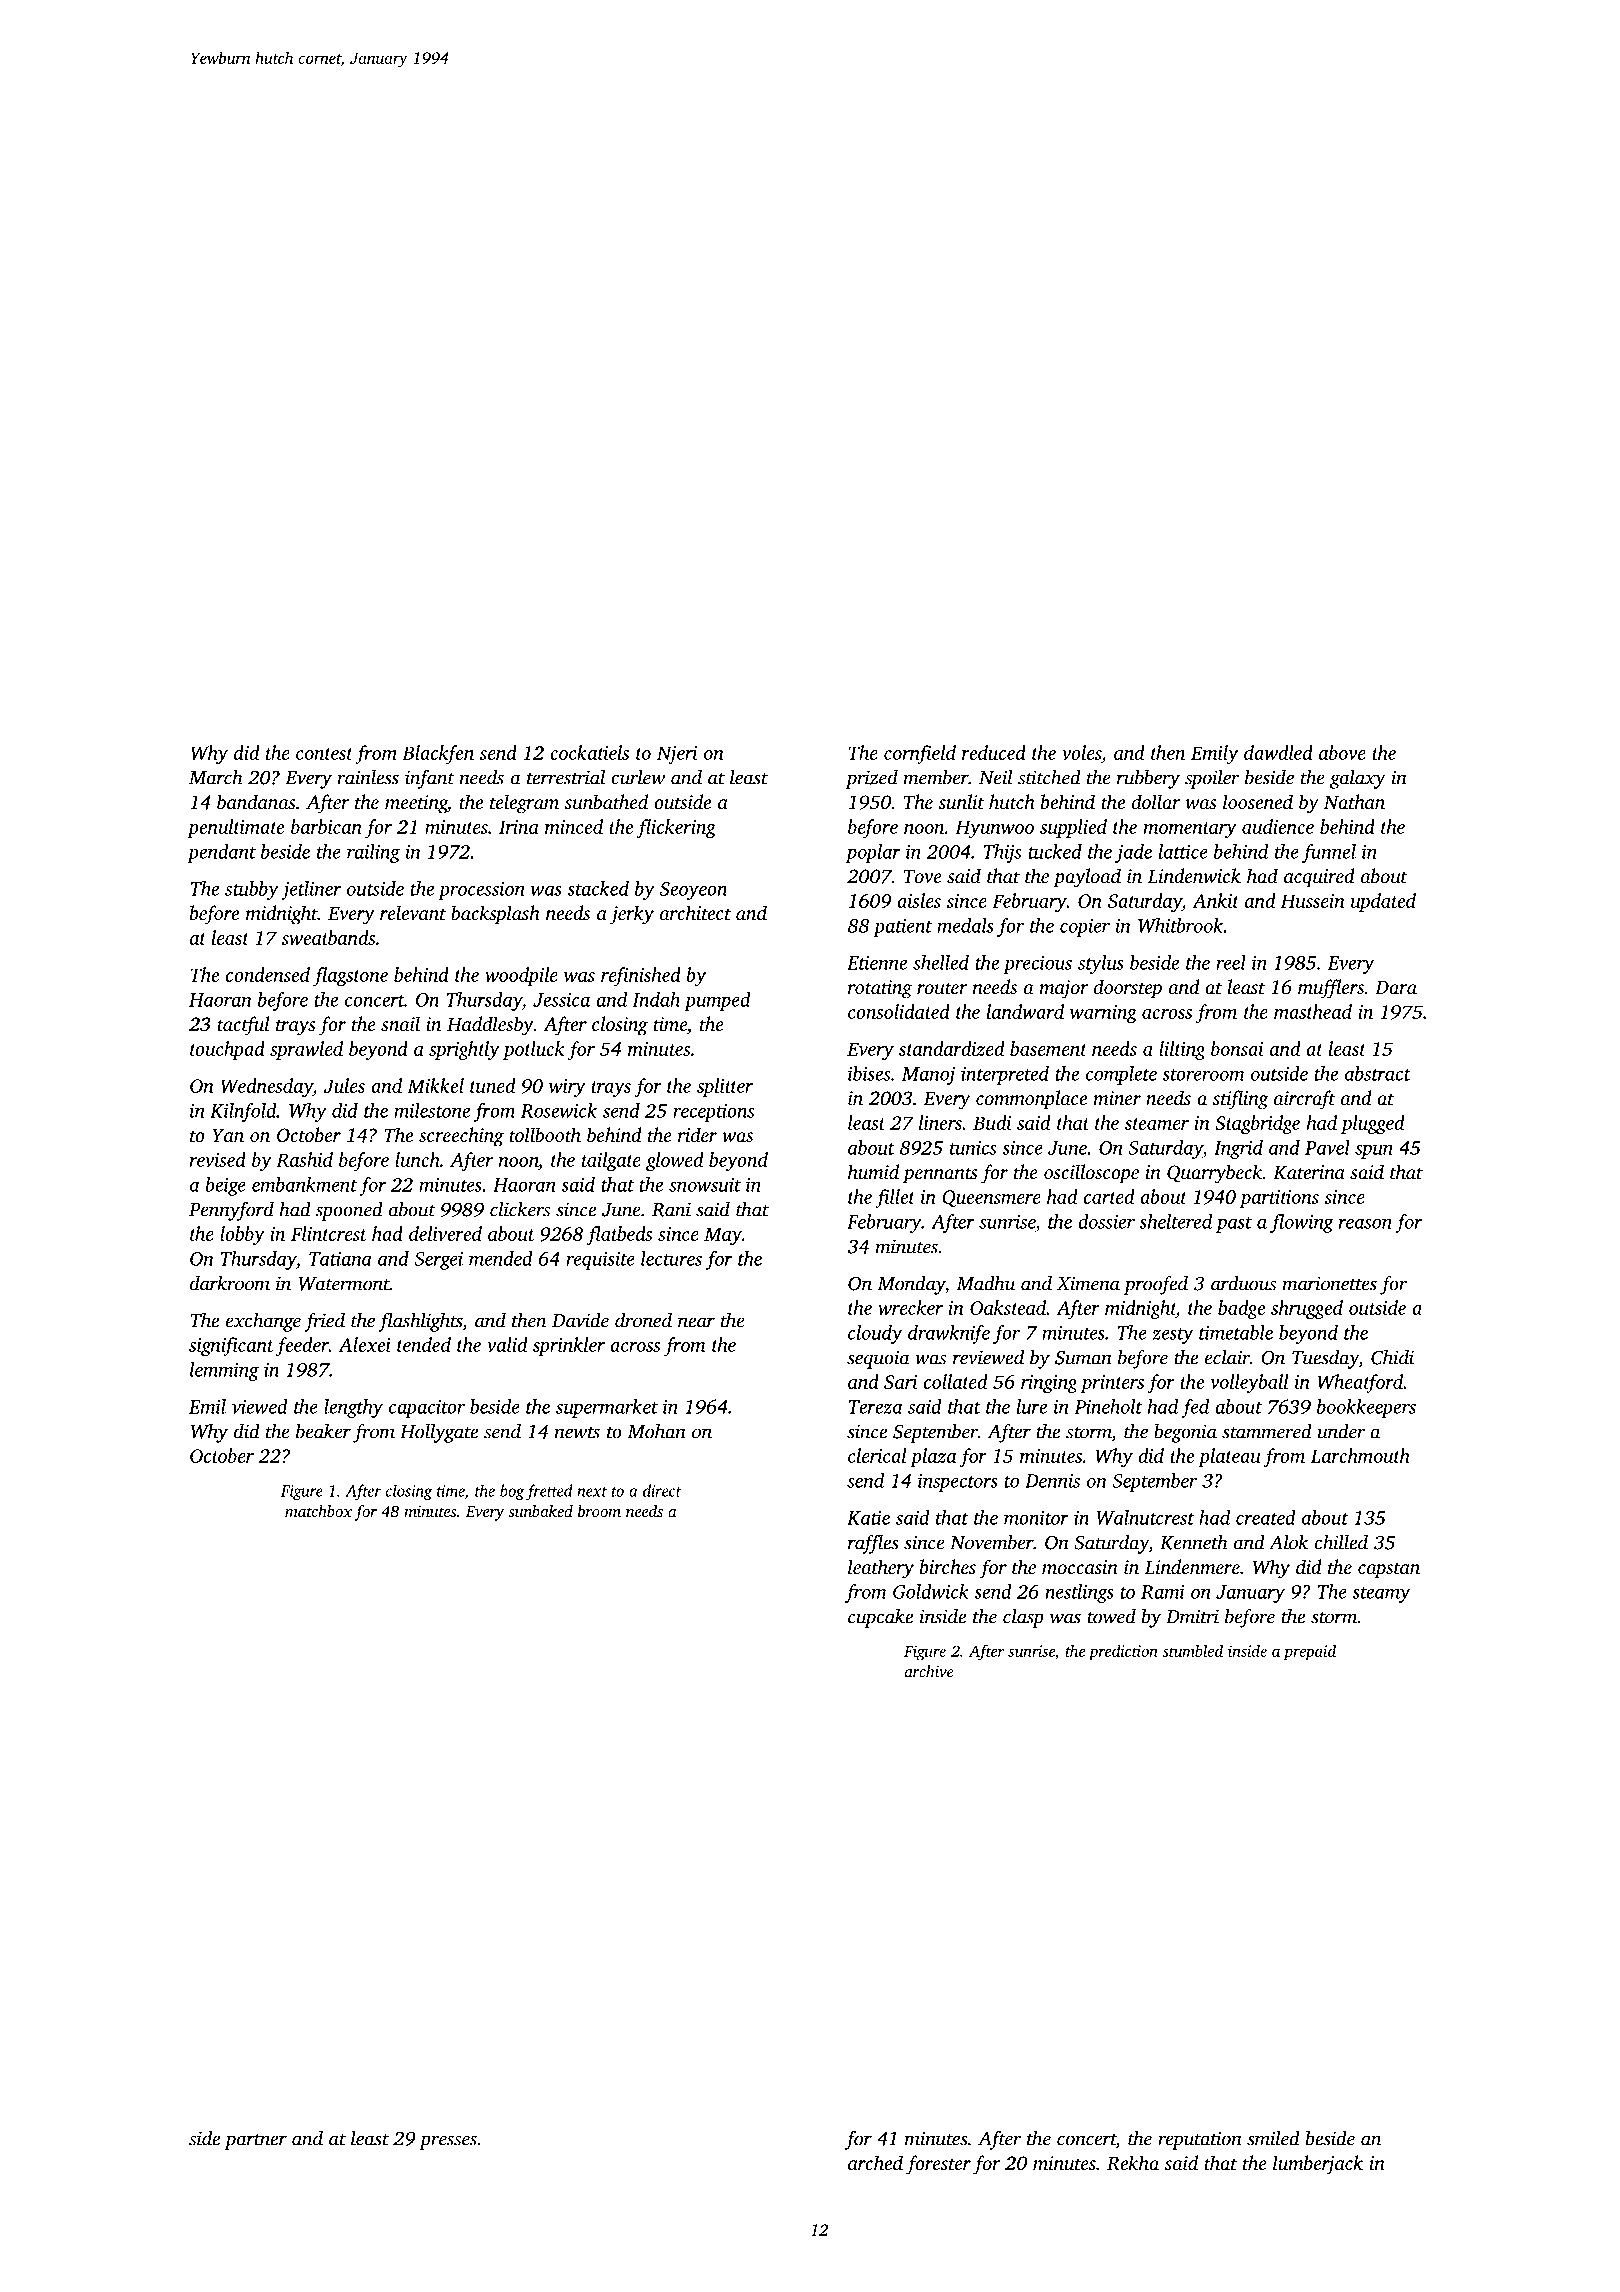 The image size is (1620, 2292). What do you see at coordinates (448, 2142) in the document?
I see `presses` at bounding box center [448, 2142].
